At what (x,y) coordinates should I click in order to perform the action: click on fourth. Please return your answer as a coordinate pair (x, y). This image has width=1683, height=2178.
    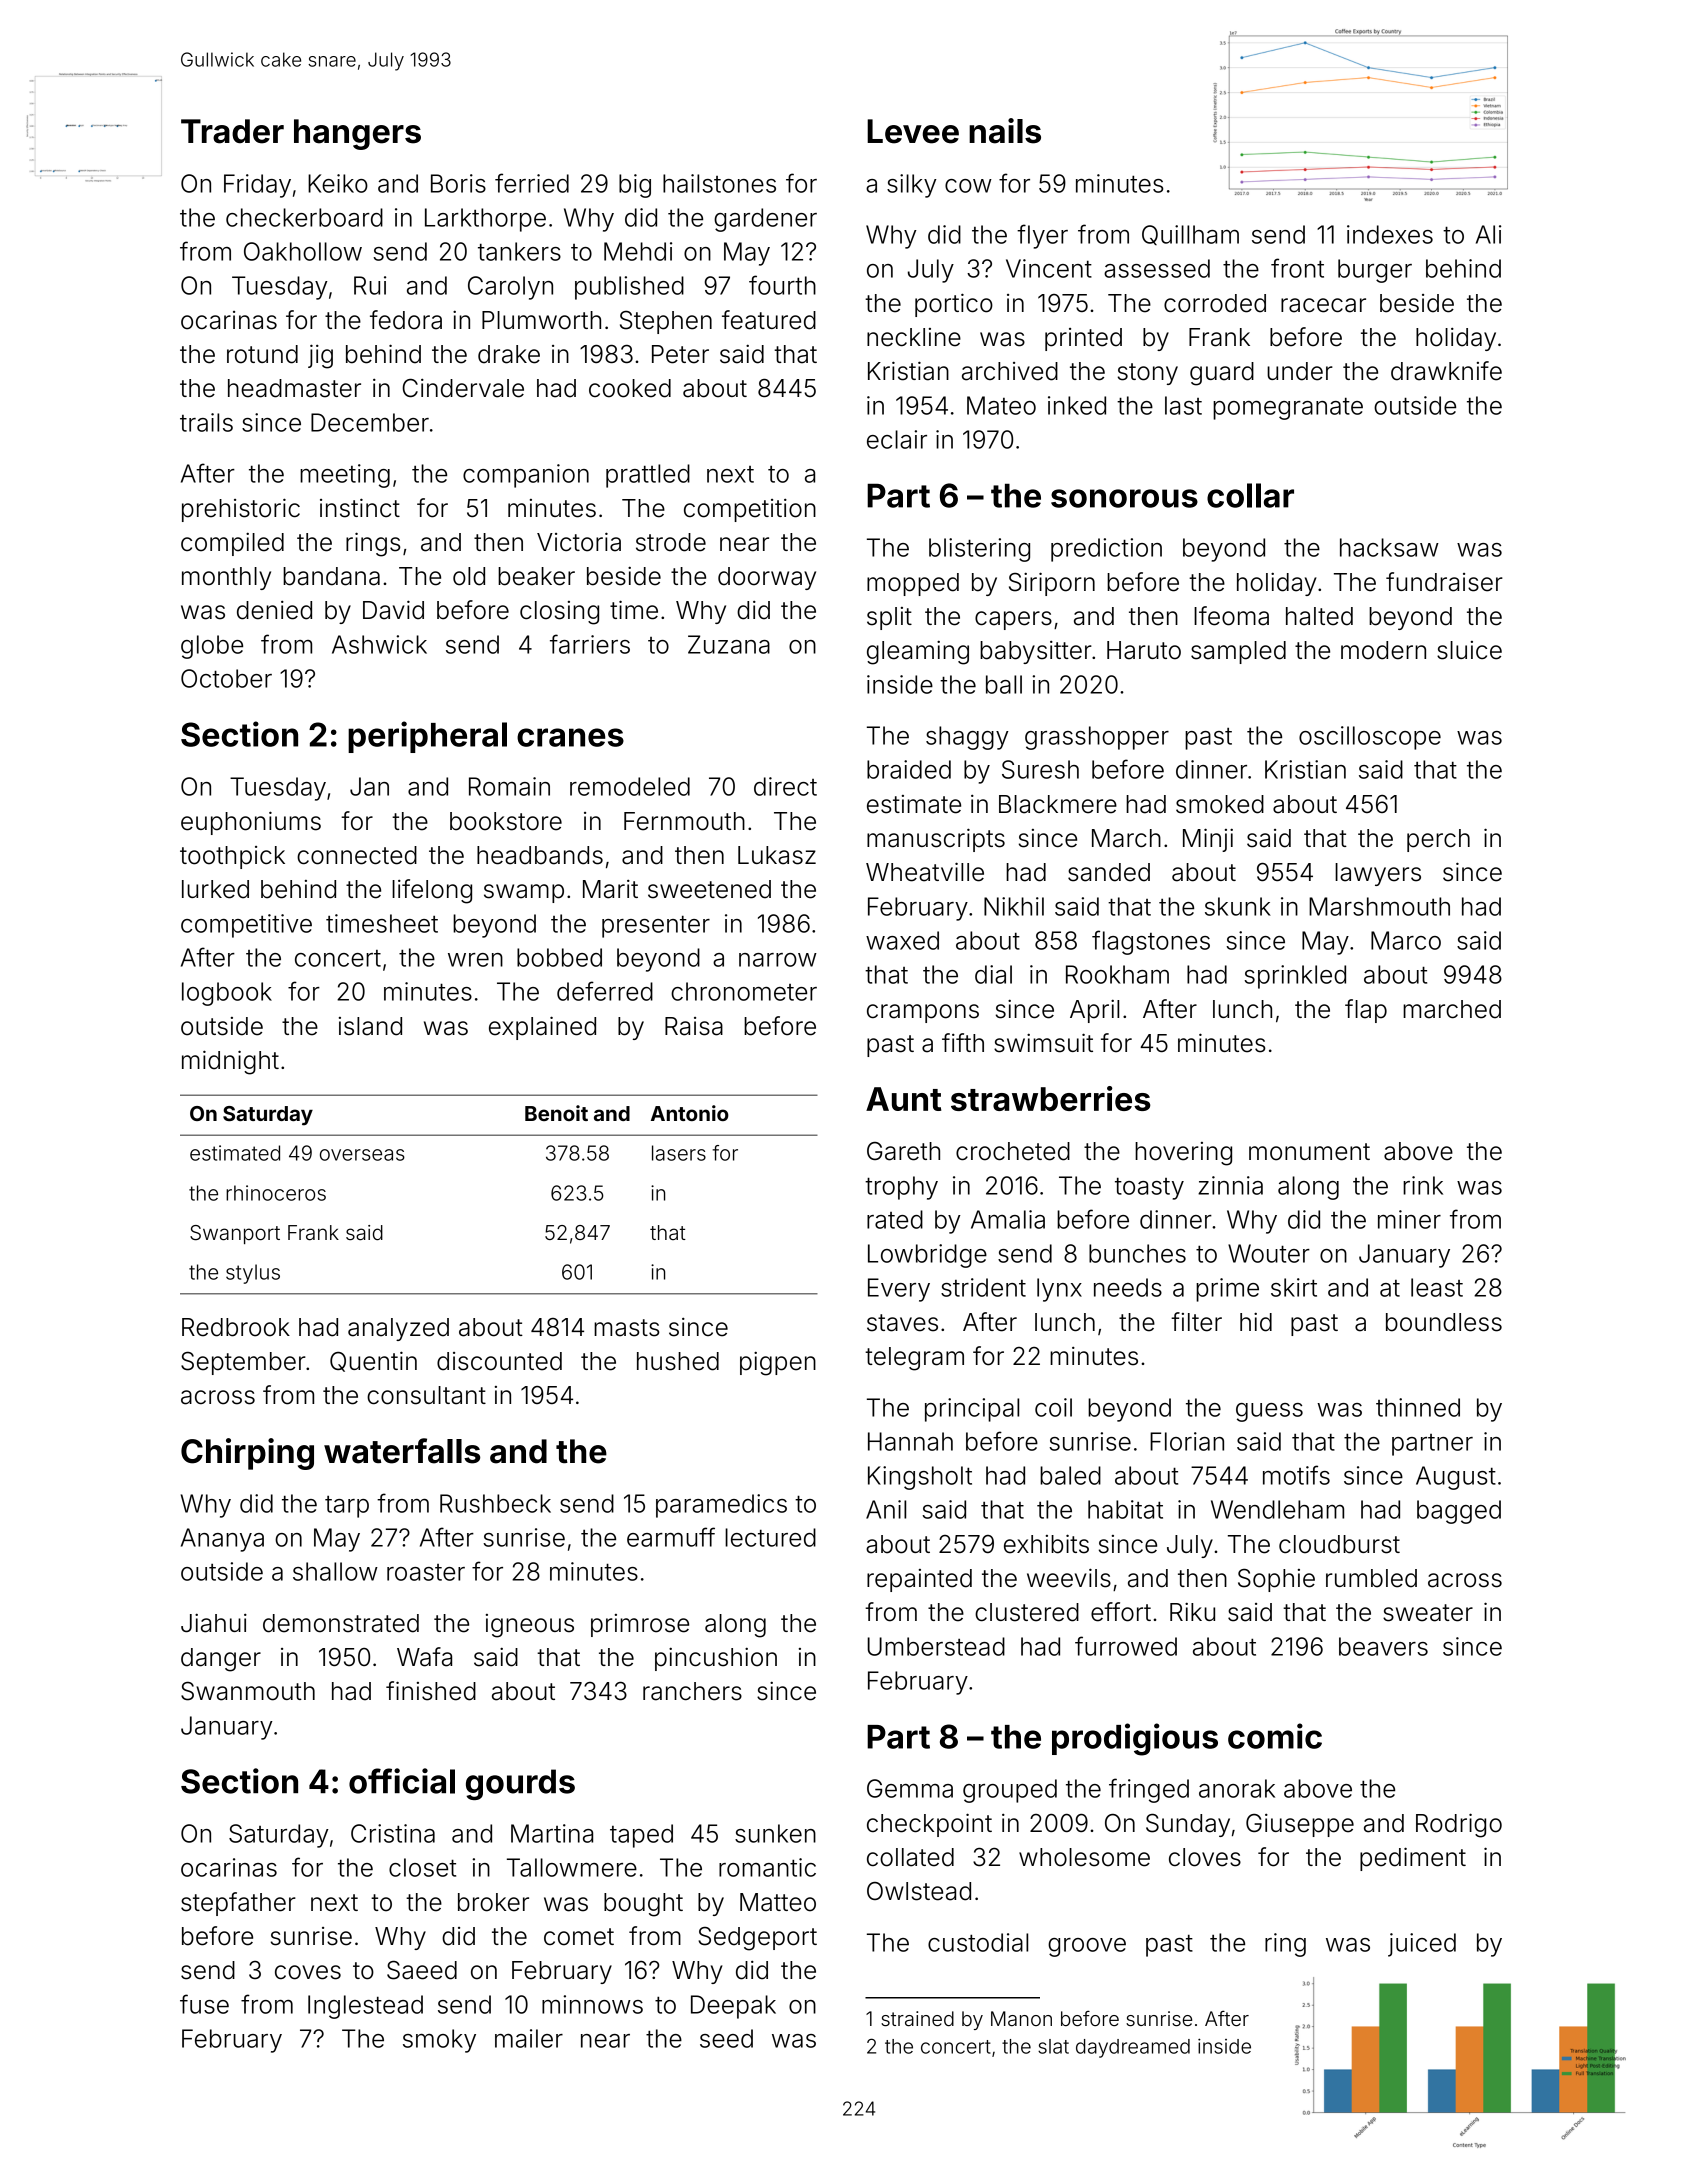
    Looking at the image, I should click on (782, 285).
